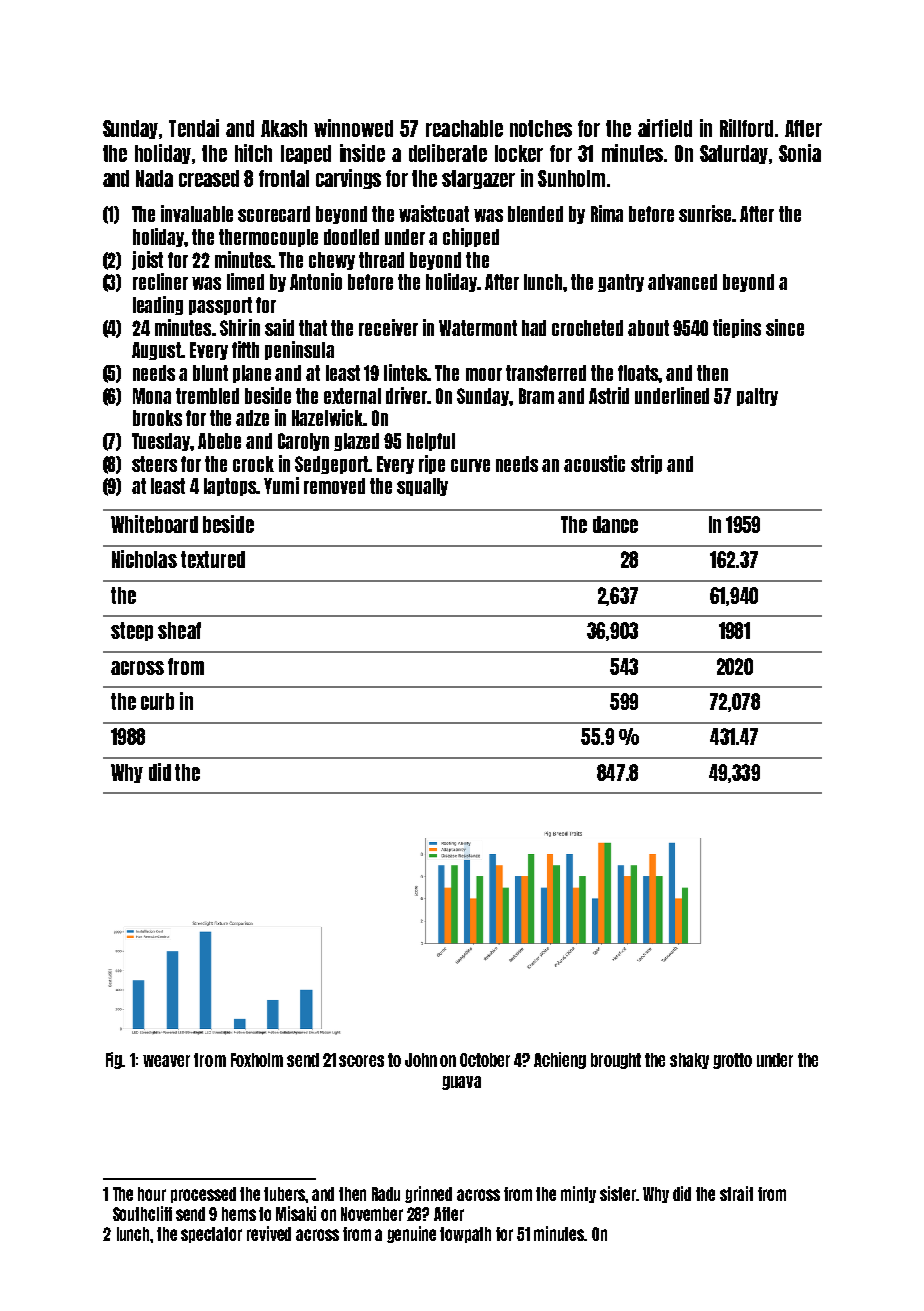  What do you see at coordinates (142, 1213) in the screenshot?
I see `Southcliff` at bounding box center [142, 1213].
